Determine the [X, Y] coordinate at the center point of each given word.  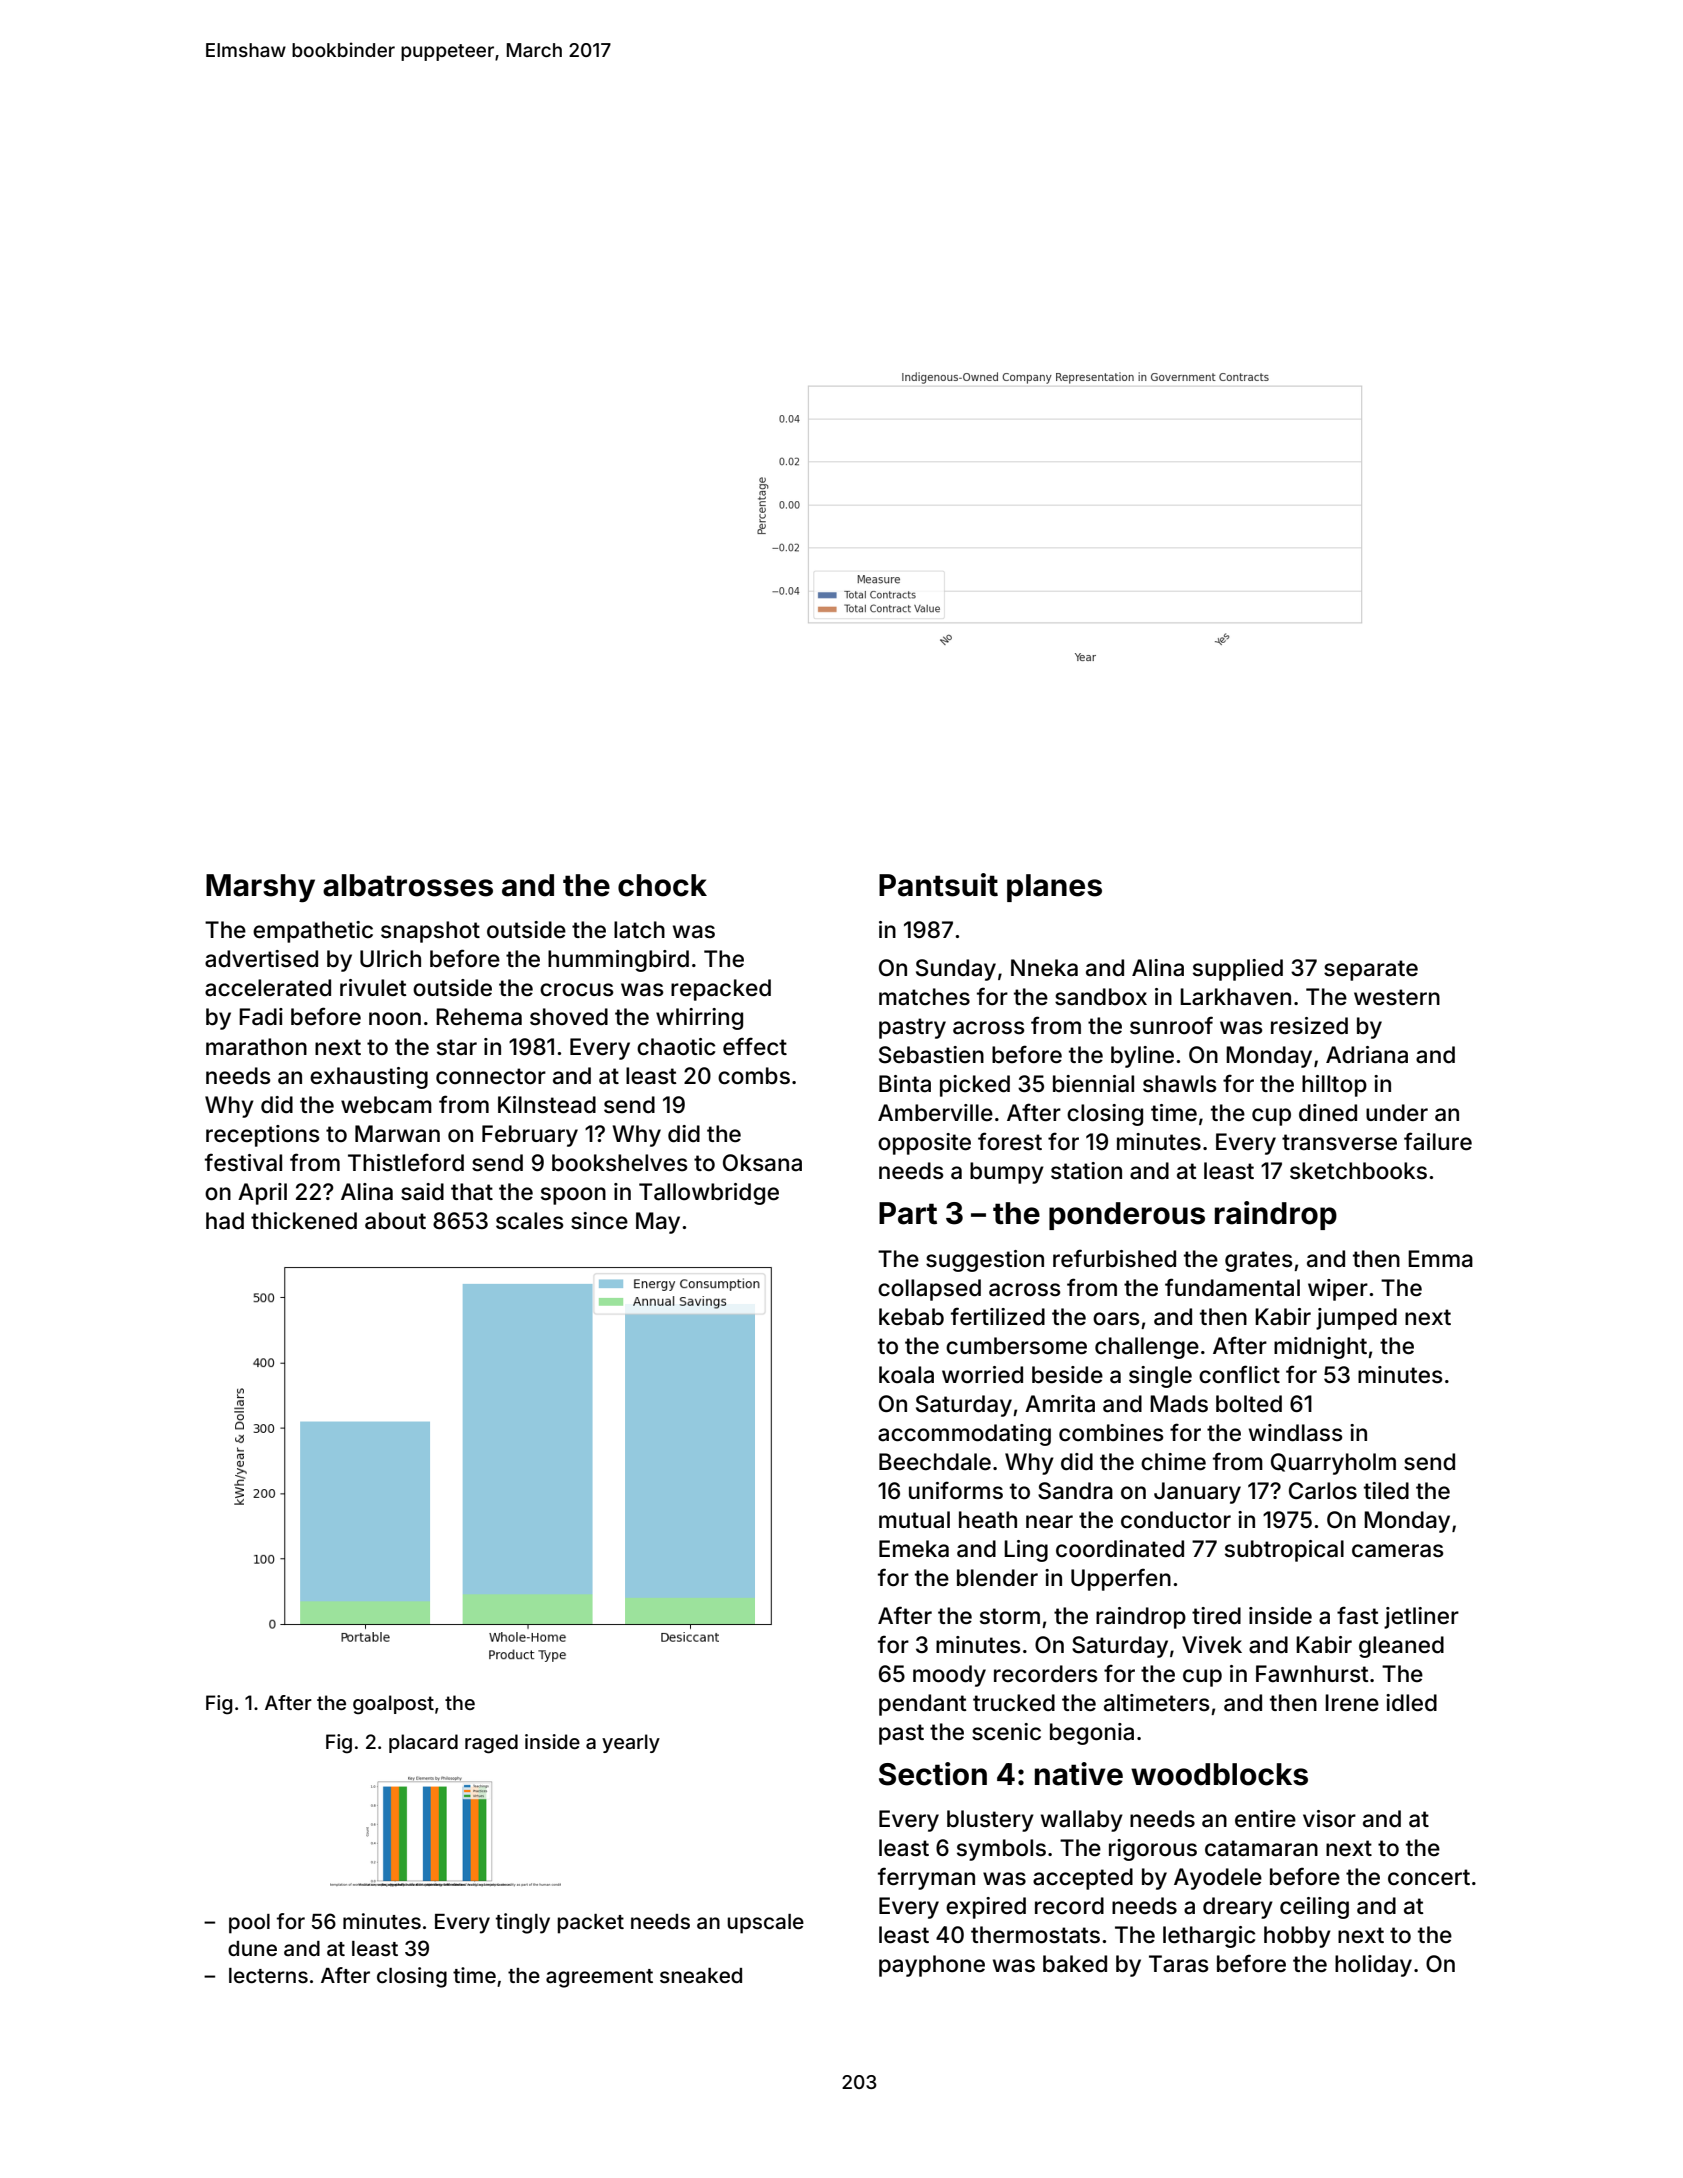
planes [1054, 888]
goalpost [393, 1705]
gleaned [1401, 1647]
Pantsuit [938, 885]
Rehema [479, 1017]
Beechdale [935, 1462]
